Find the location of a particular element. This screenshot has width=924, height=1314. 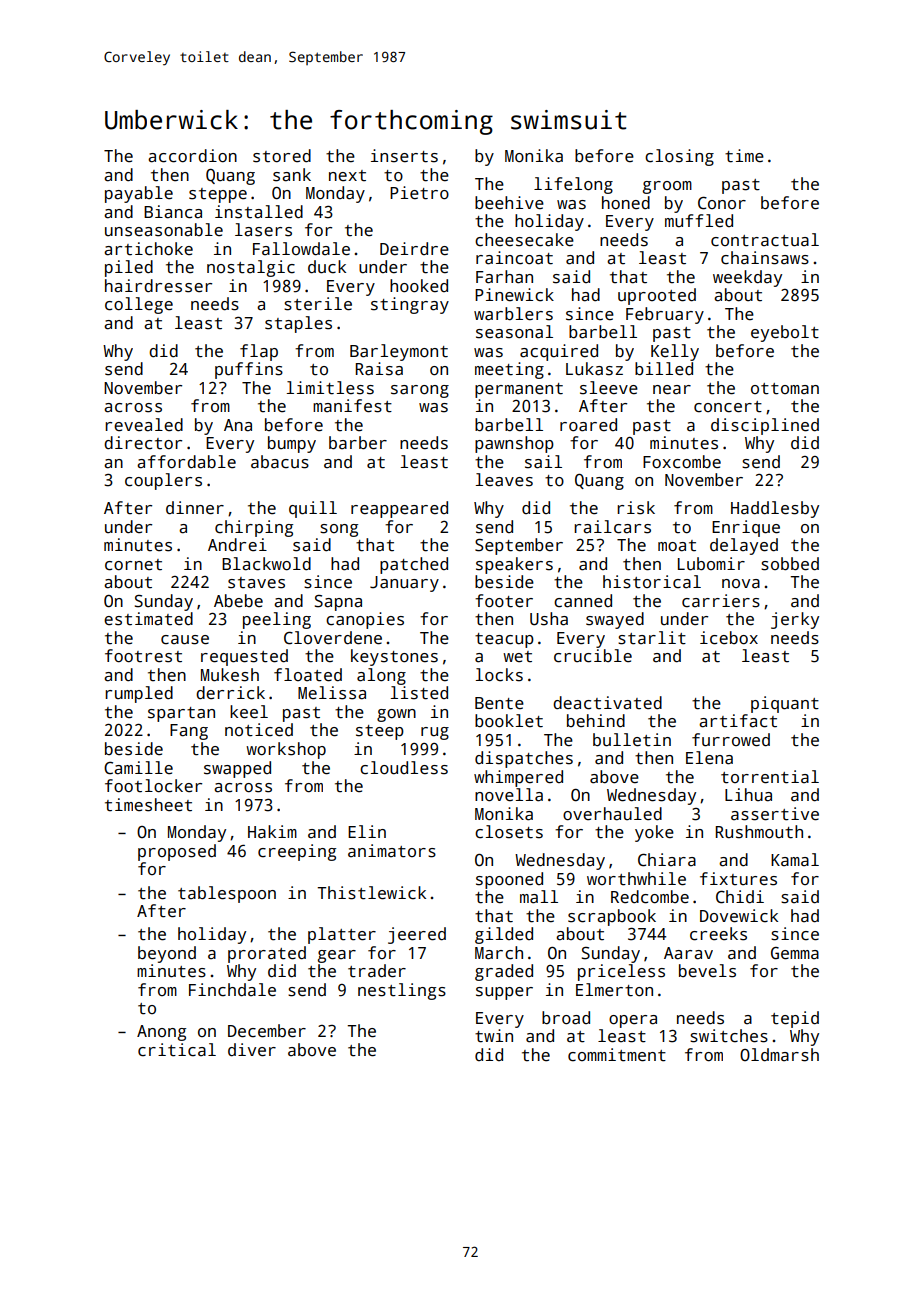

January is located at coordinates (404, 584).
